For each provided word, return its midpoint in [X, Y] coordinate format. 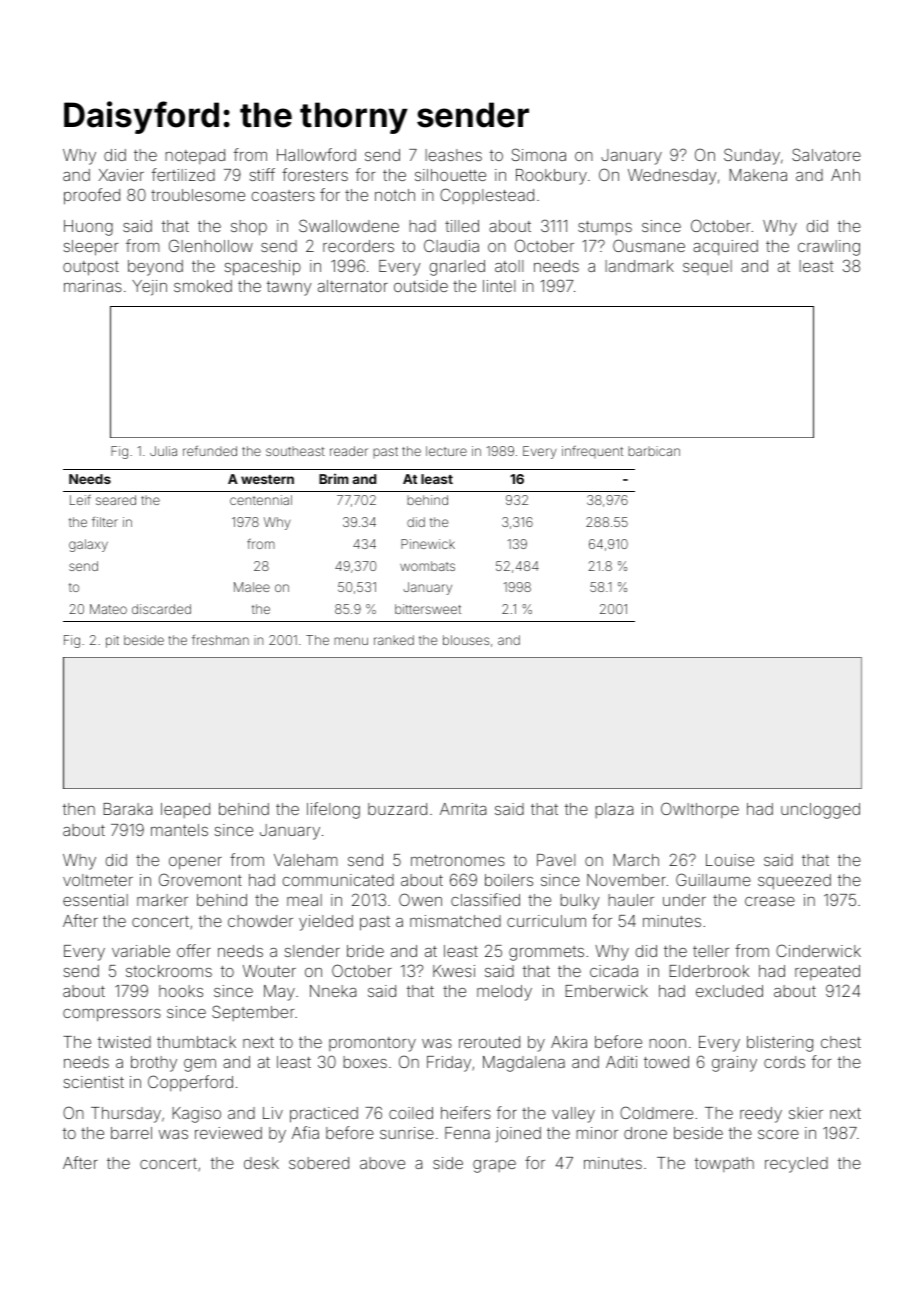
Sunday [752, 156]
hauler [631, 900]
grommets [546, 953]
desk [261, 1163]
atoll [509, 266]
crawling [829, 248]
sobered [319, 1163]
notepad [195, 156]
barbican [654, 451]
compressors [112, 1015]
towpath [724, 1164]
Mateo [108, 609]
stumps [605, 228]
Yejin [149, 288]
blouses [466, 640]
